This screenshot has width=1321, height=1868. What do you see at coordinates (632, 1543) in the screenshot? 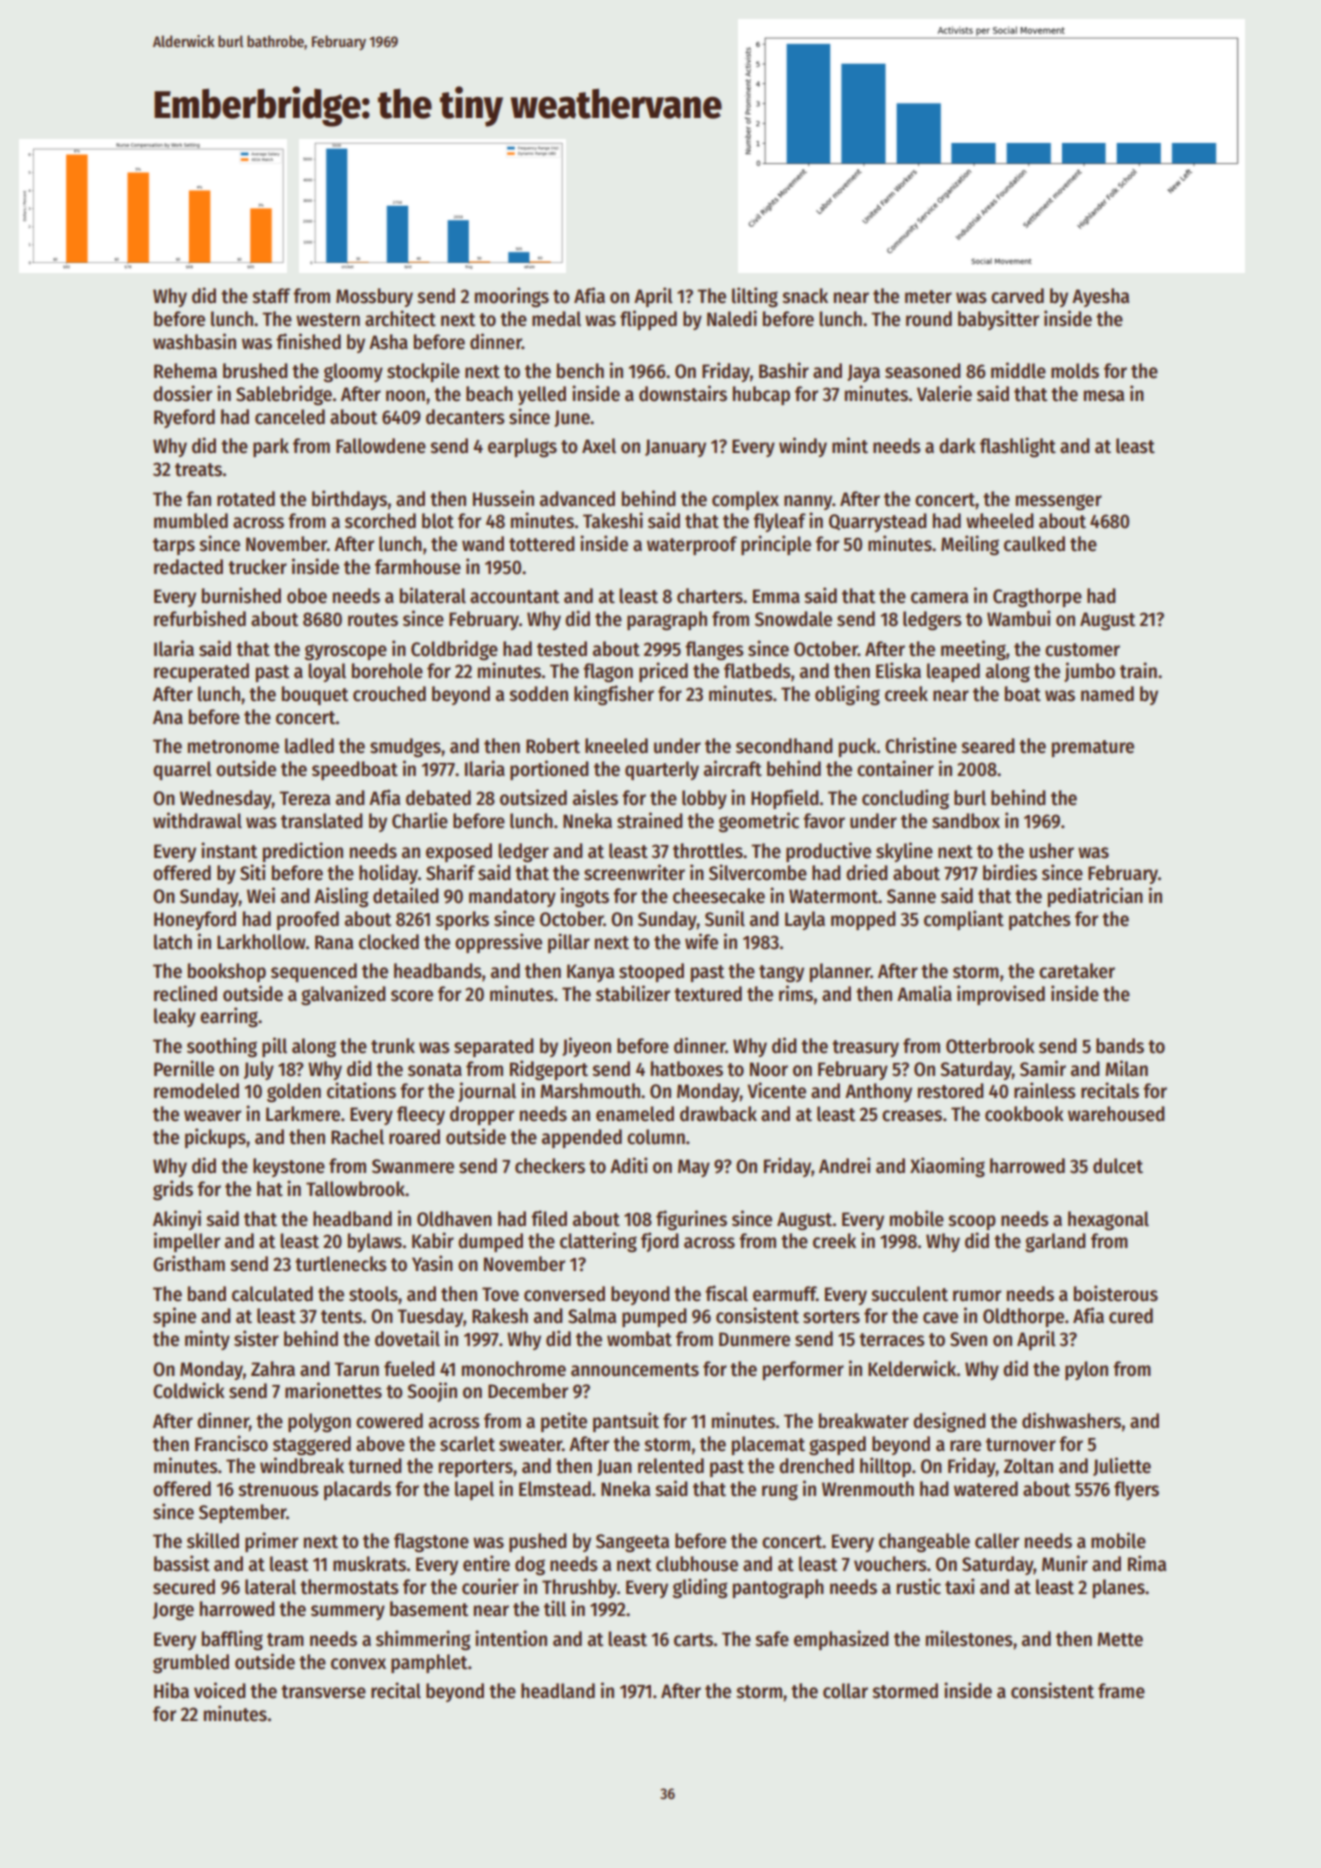
I see `Sangeeta` at bounding box center [632, 1543].
